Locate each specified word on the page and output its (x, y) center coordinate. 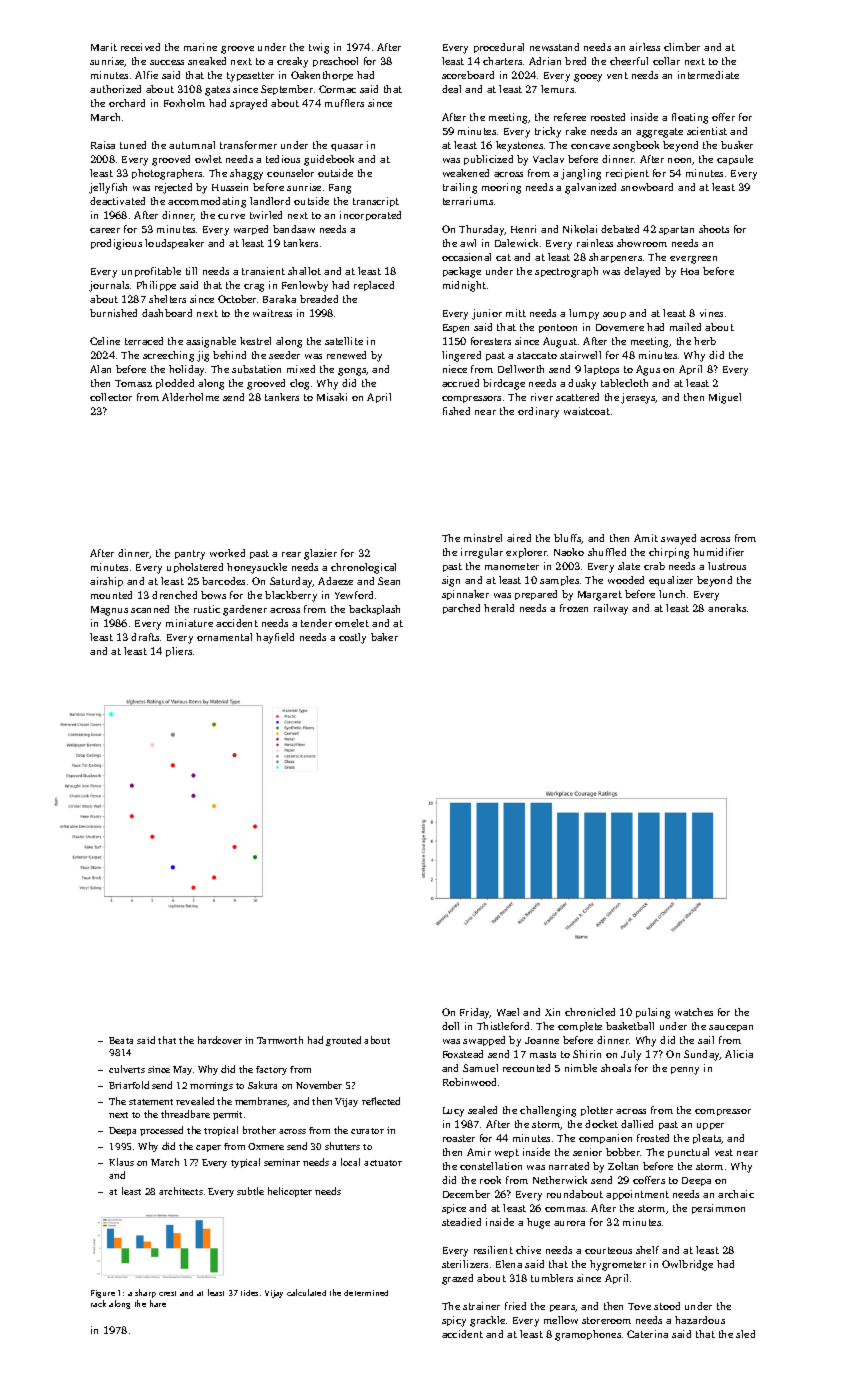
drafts (145, 637)
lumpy (584, 314)
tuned (133, 145)
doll (450, 1026)
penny (685, 1071)
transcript (376, 202)
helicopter (290, 1192)
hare (158, 1303)
